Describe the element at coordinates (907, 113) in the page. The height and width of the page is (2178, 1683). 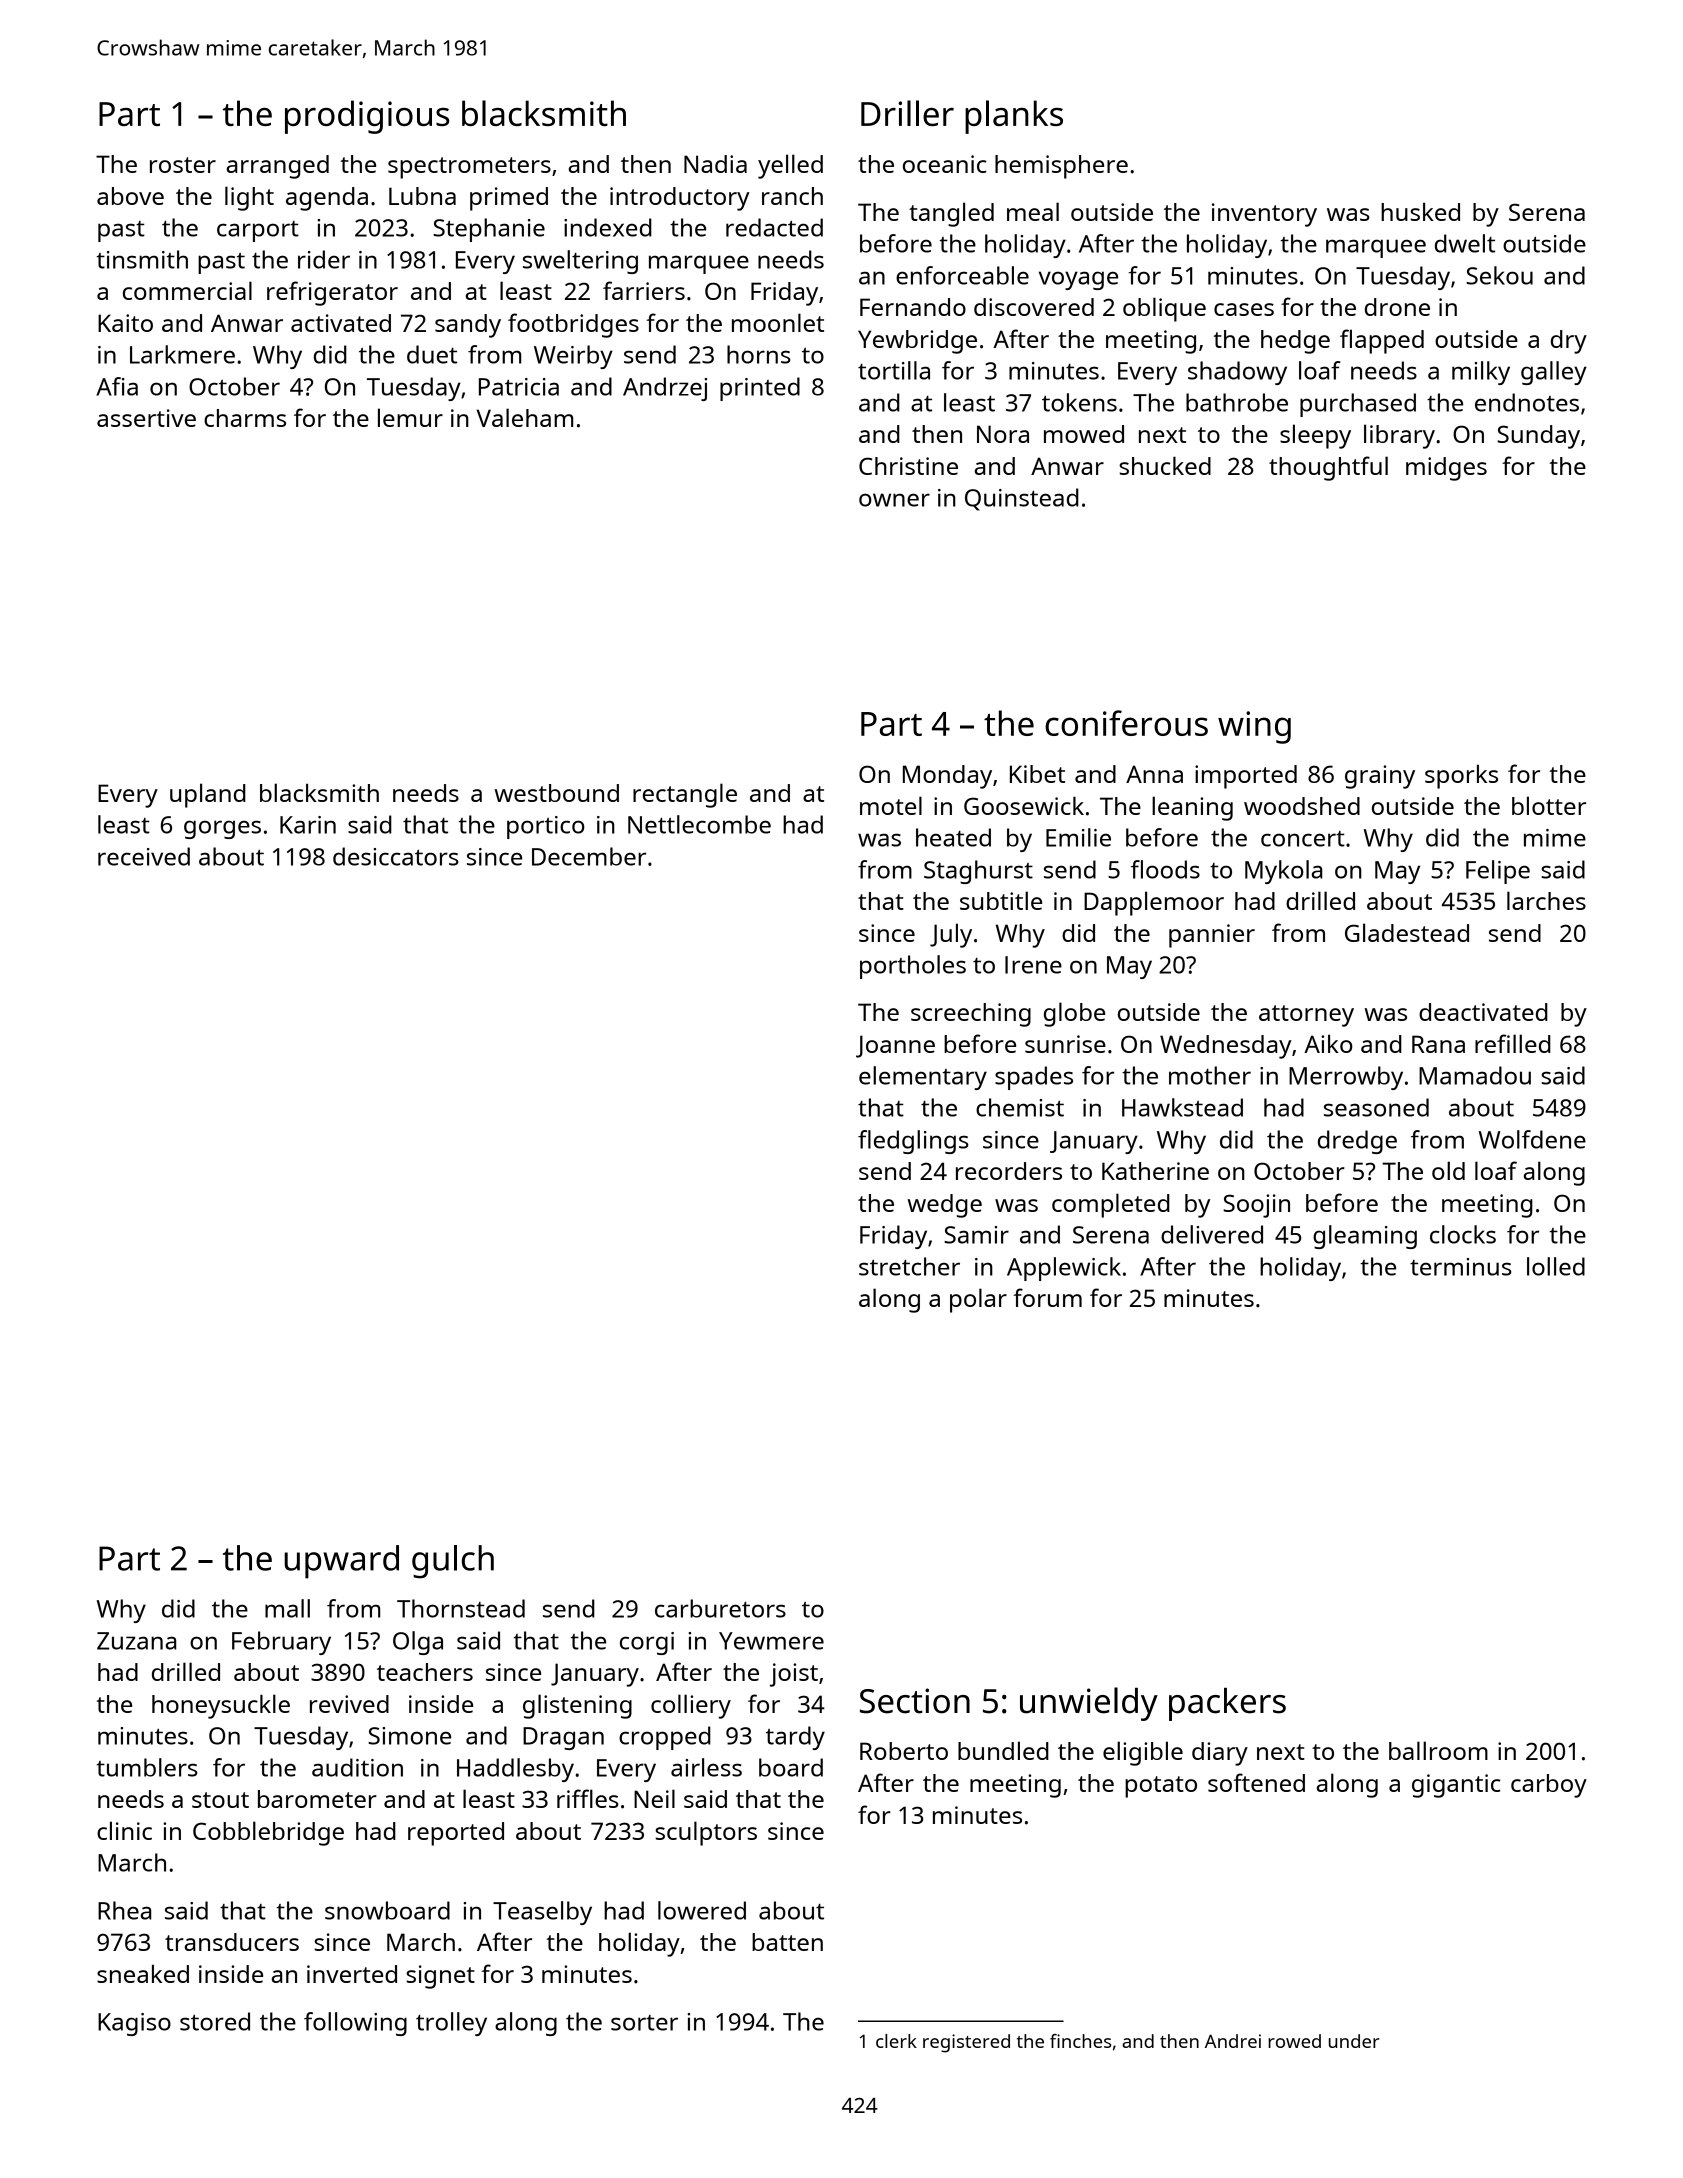
I see `Driller` at that location.
